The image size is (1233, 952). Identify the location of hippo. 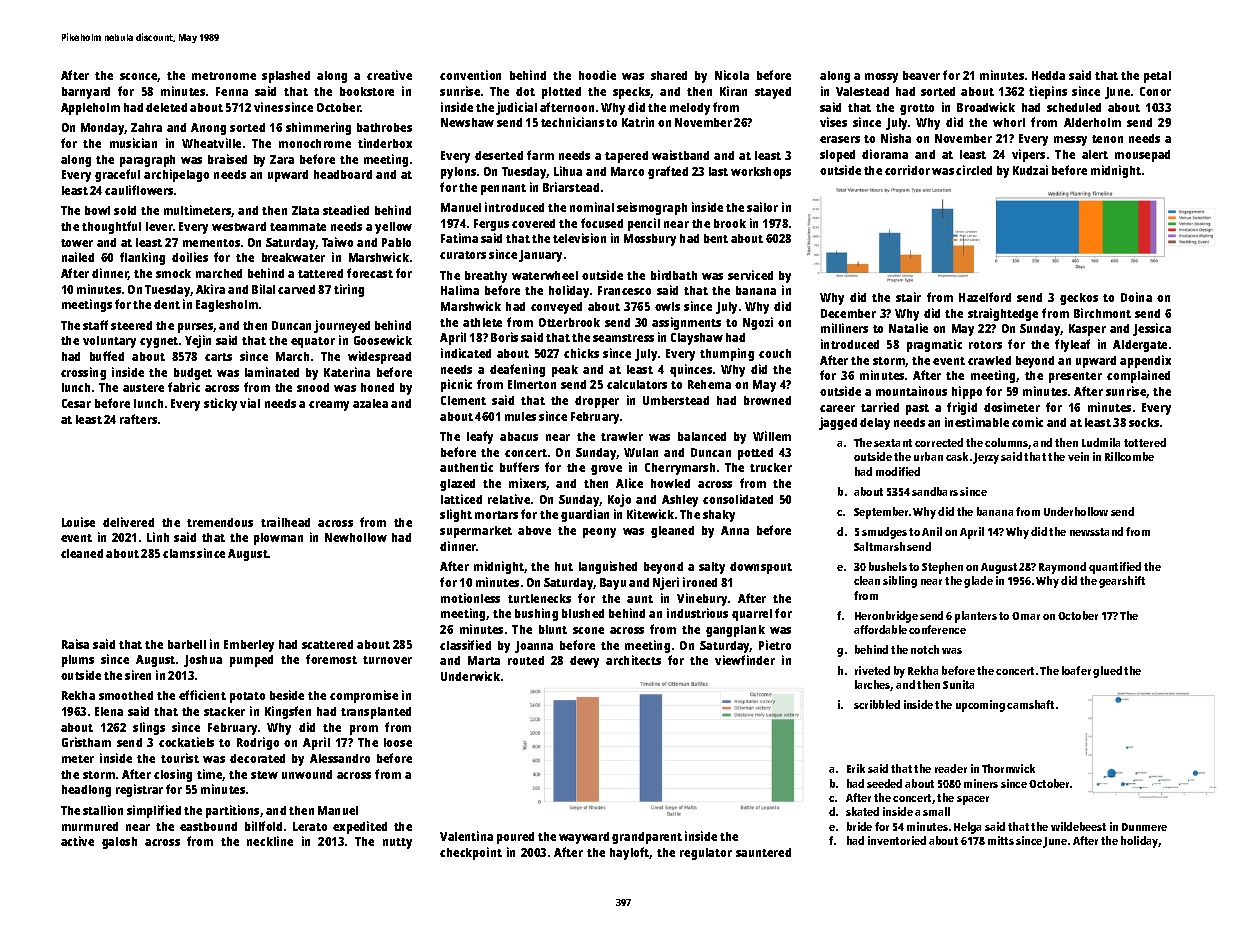
(967, 392).
